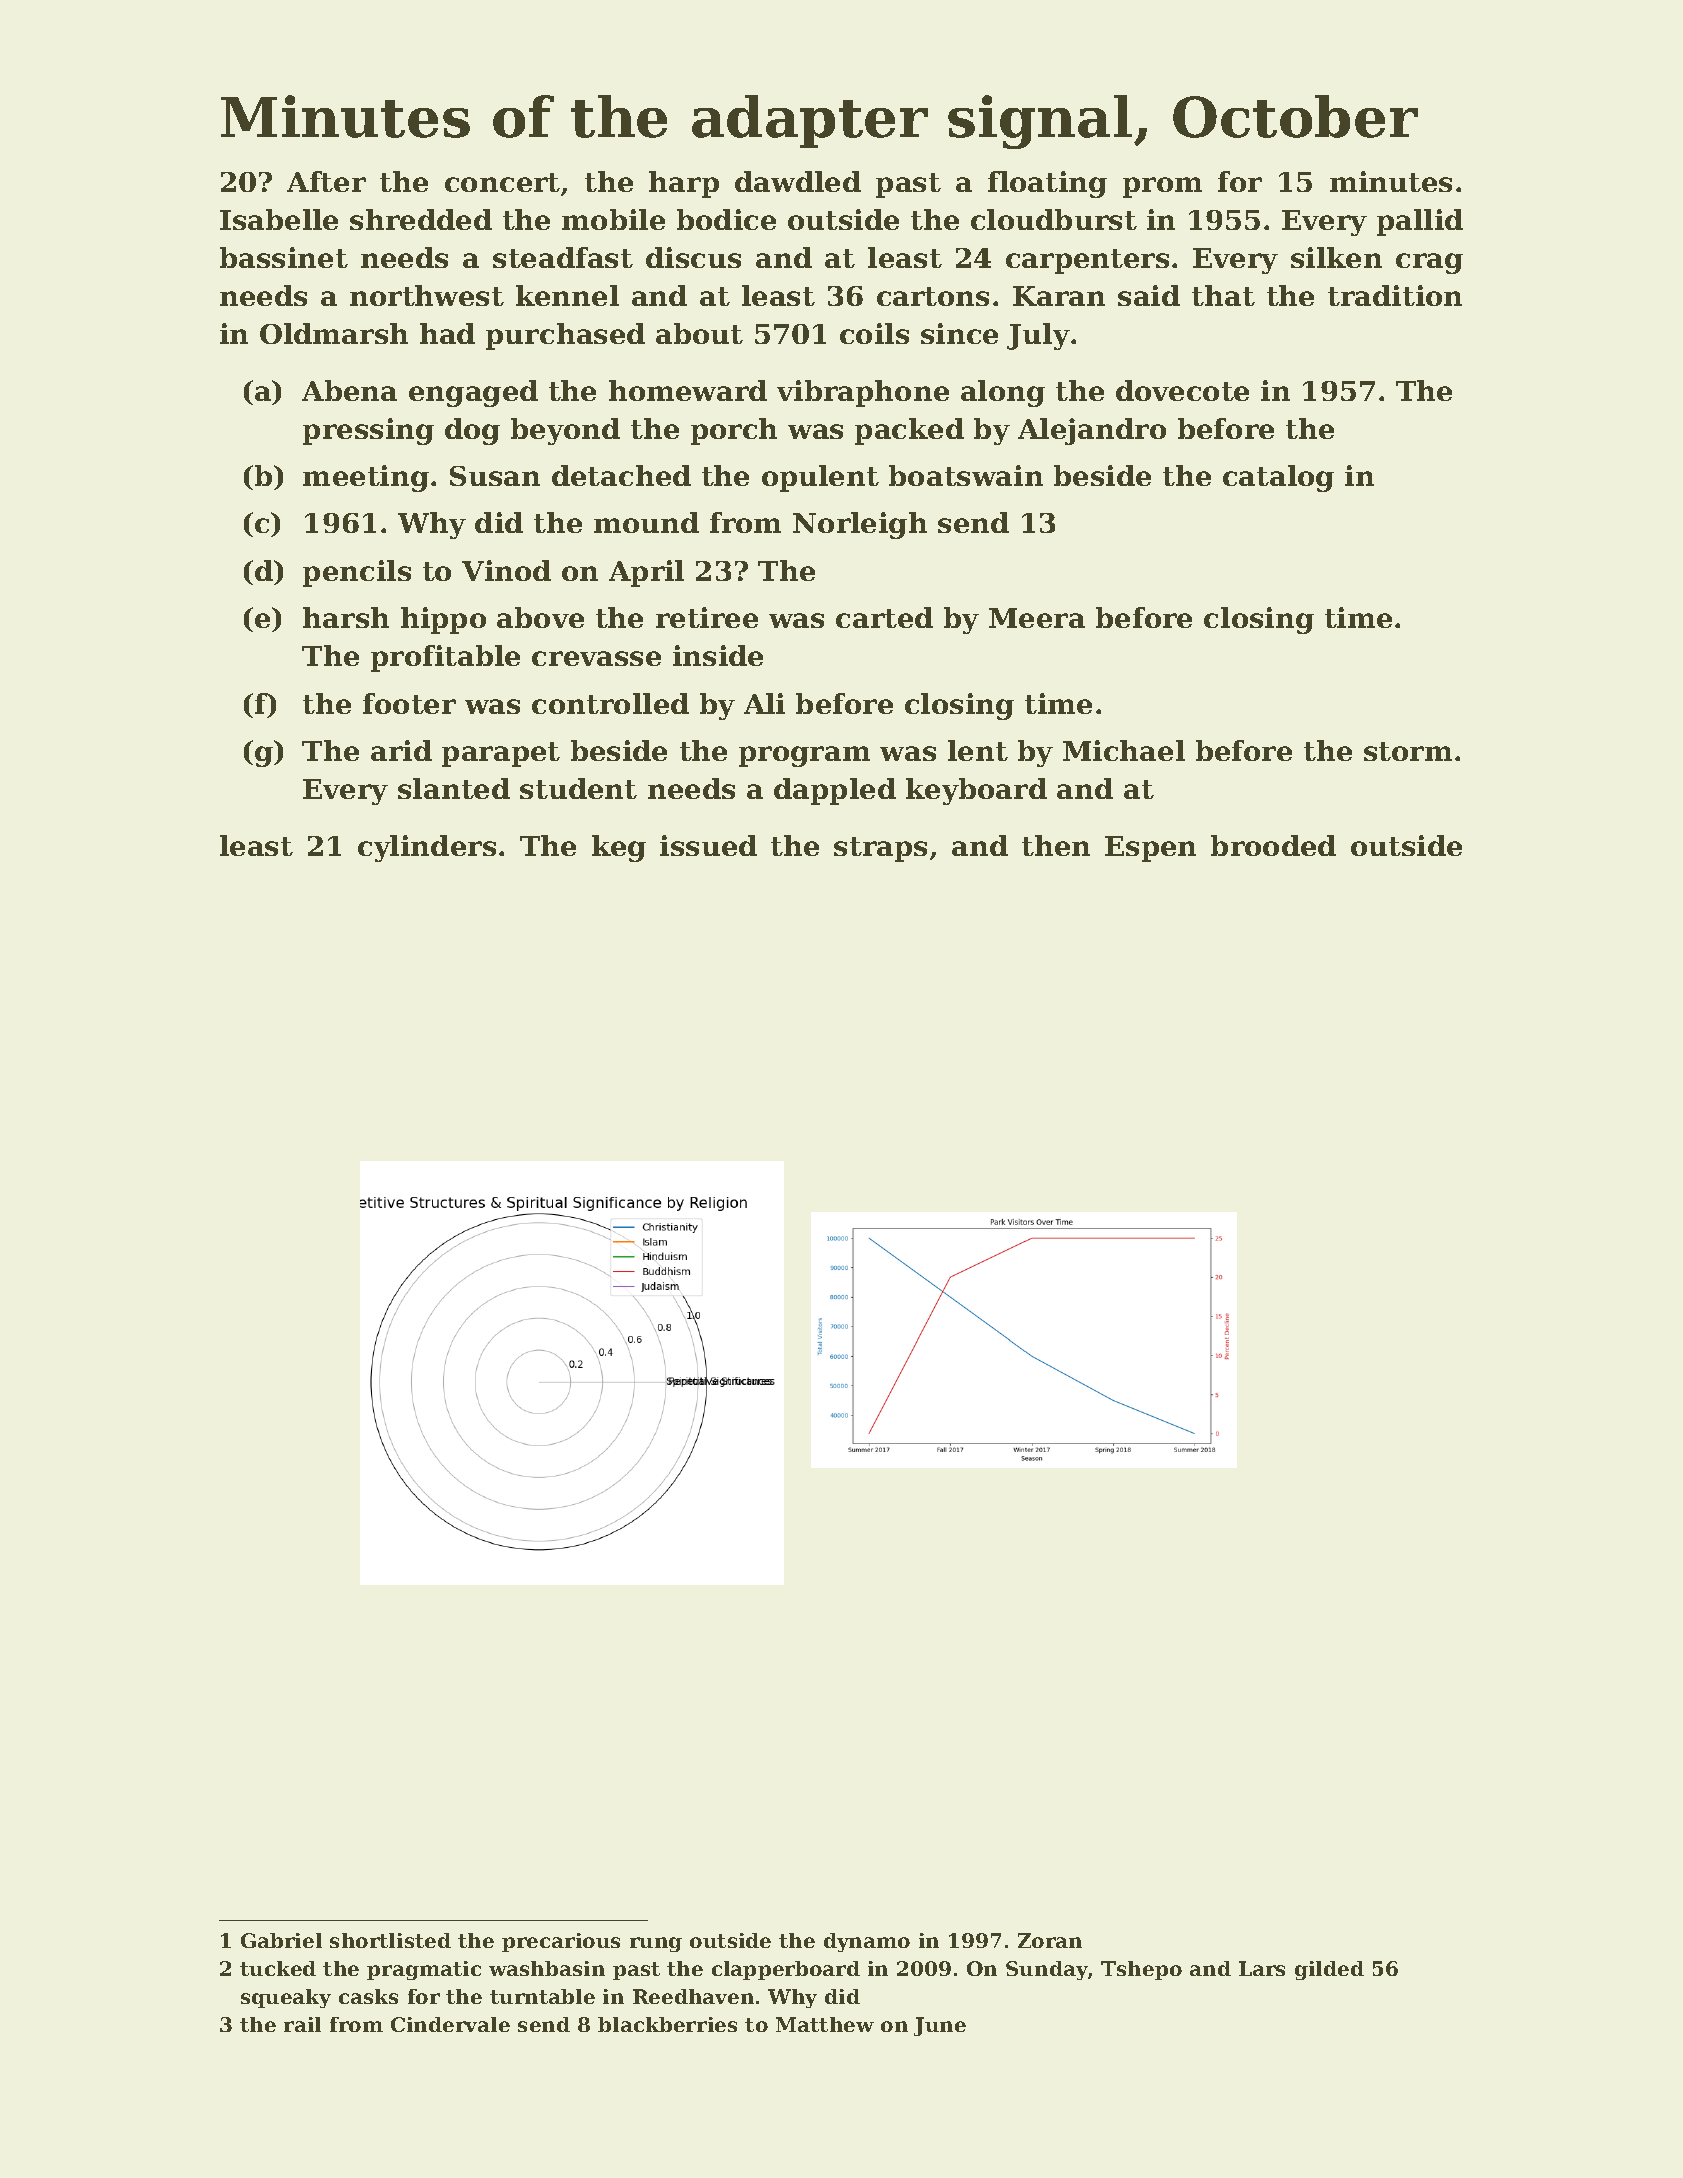 Image resolution: width=1683 pixels, height=2178 pixels. Describe the element at coordinates (563, 257) in the page. I see `steadfast` at that location.
